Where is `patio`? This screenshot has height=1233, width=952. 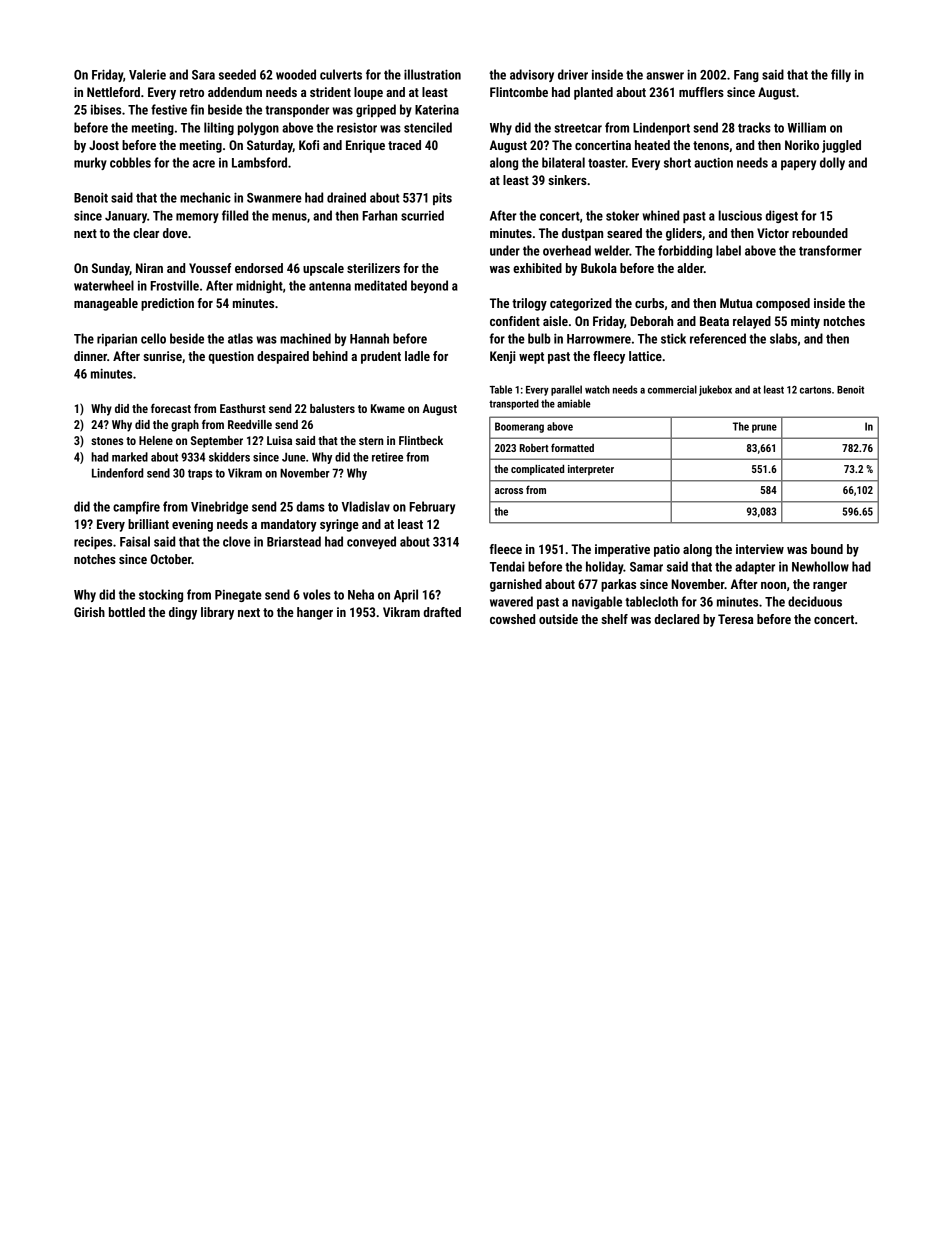
patio is located at coordinates (667, 550).
